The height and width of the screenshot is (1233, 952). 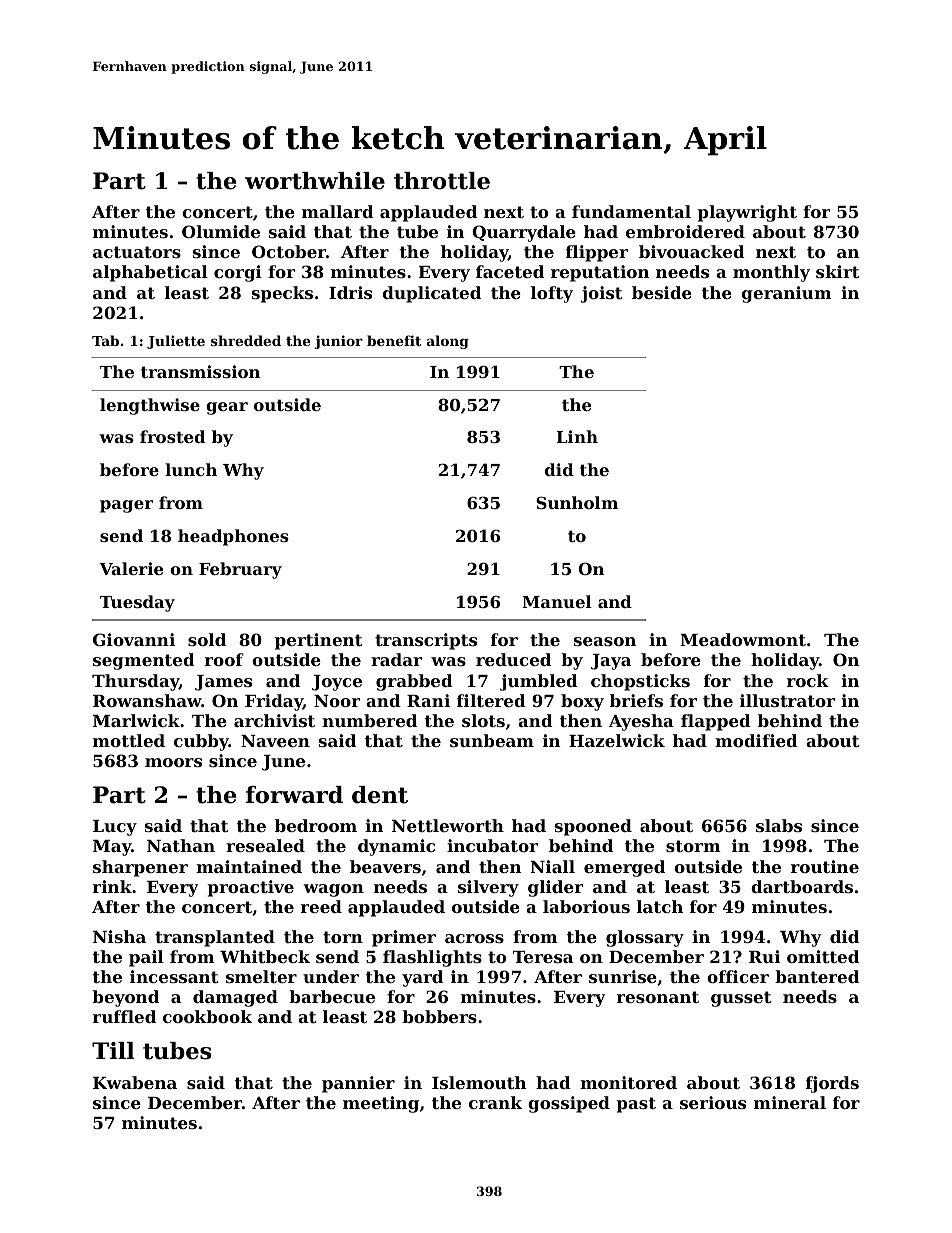 I want to click on Quarrydale, so click(x=524, y=233).
